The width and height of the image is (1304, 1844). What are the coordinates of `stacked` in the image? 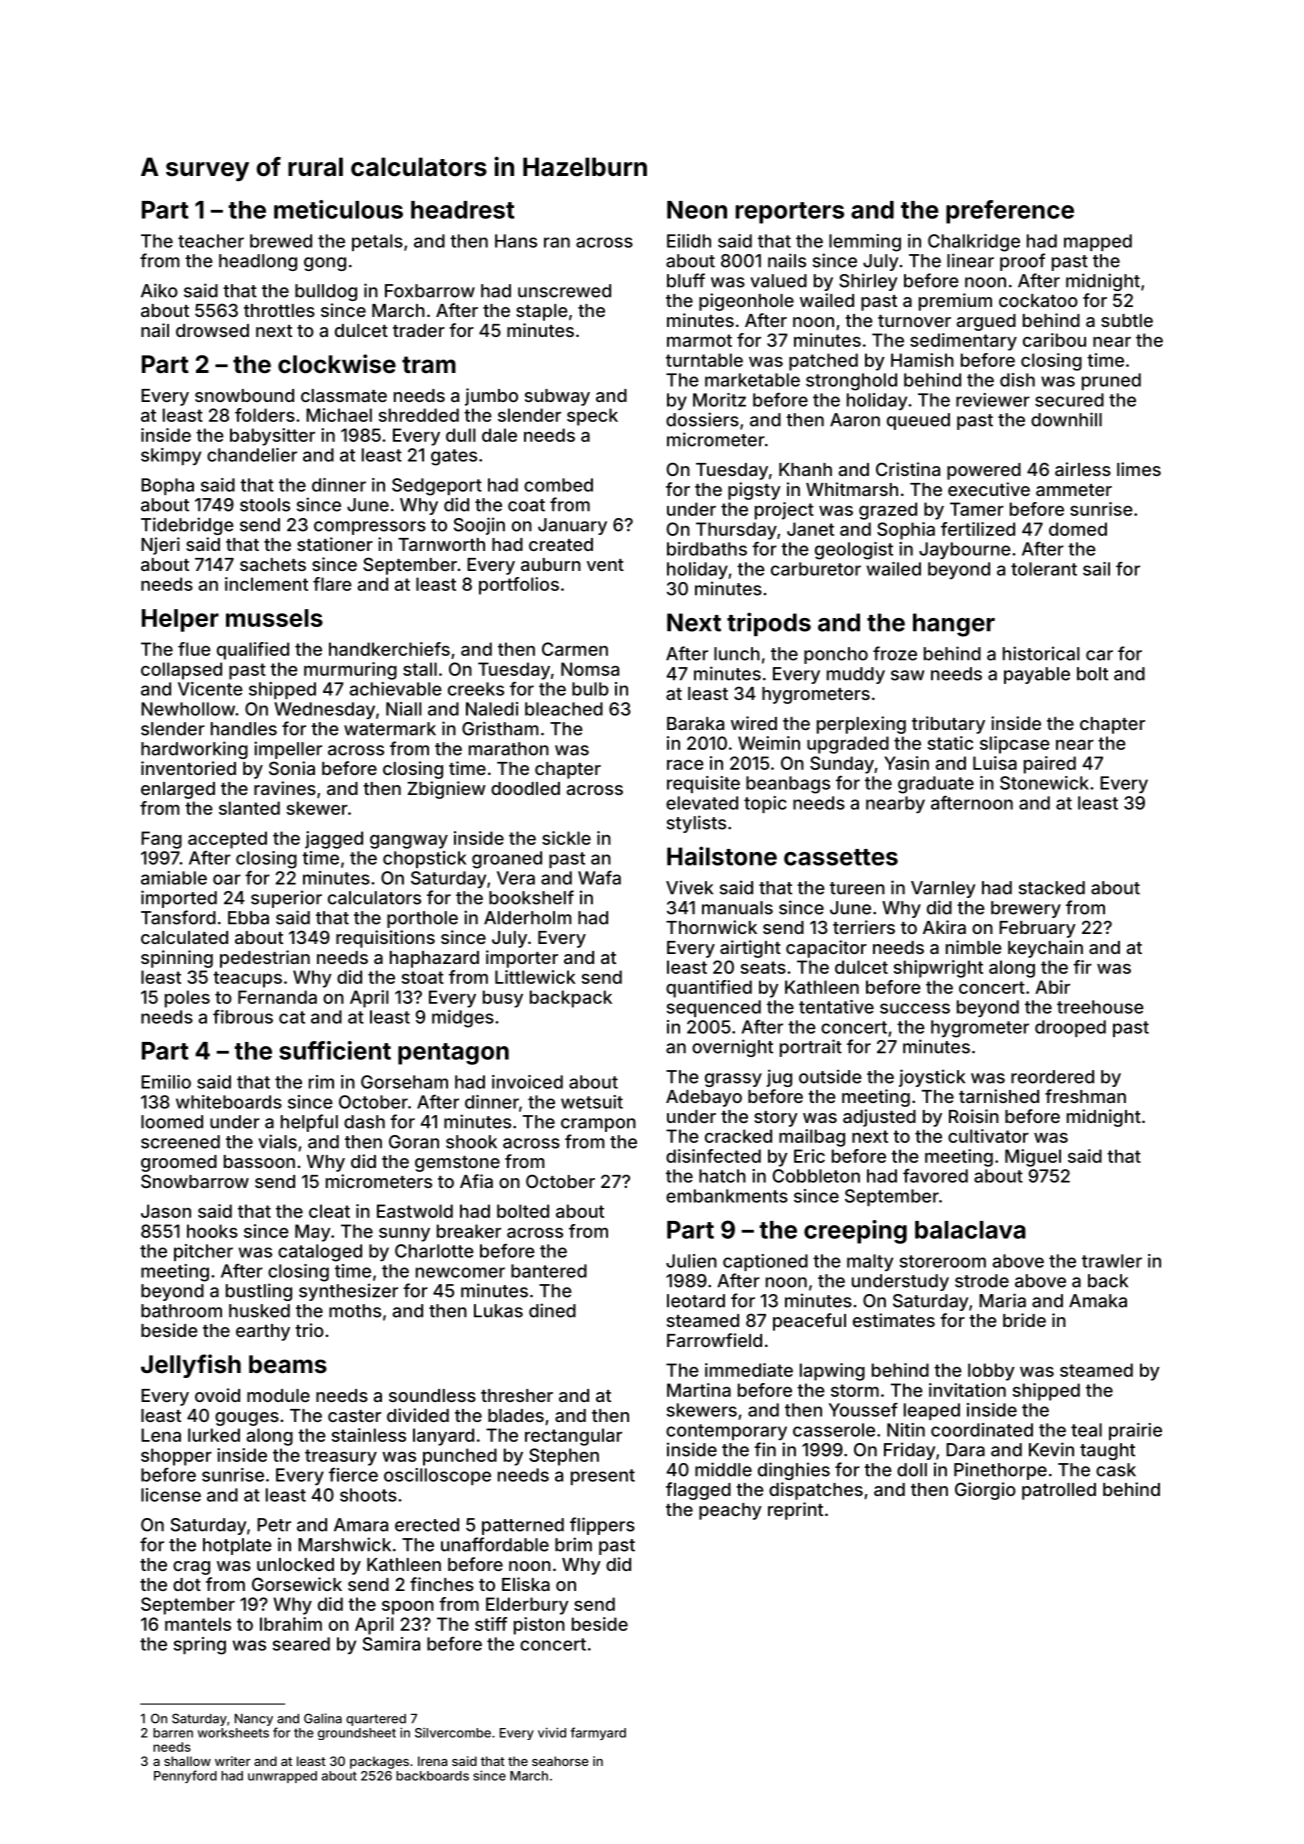 It's located at (1052, 888).
